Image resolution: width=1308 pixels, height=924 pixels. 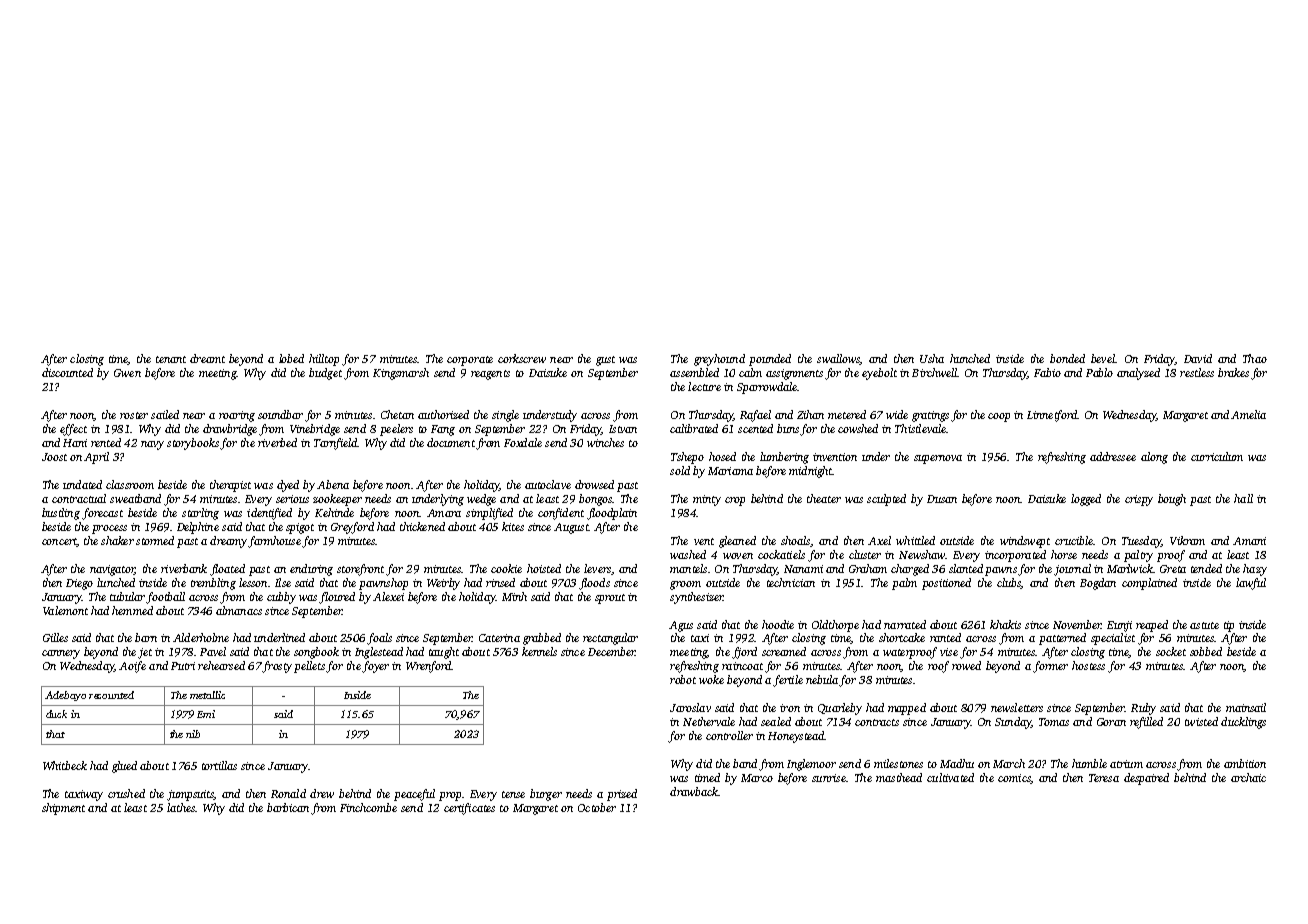 What do you see at coordinates (835, 626) in the document?
I see `Oldthorpe` at bounding box center [835, 626].
